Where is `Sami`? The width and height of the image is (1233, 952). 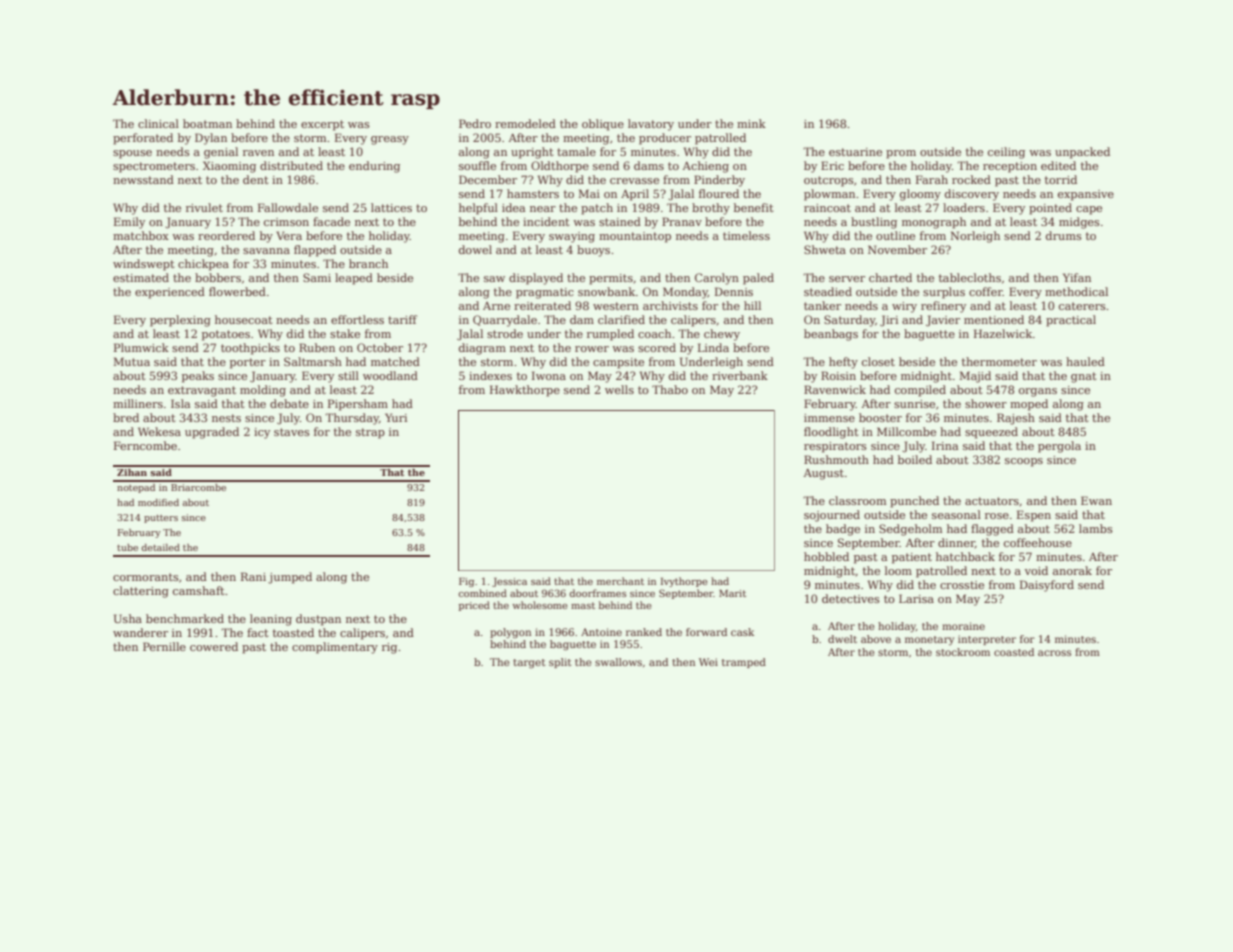
Sami is located at coordinates (317, 277).
